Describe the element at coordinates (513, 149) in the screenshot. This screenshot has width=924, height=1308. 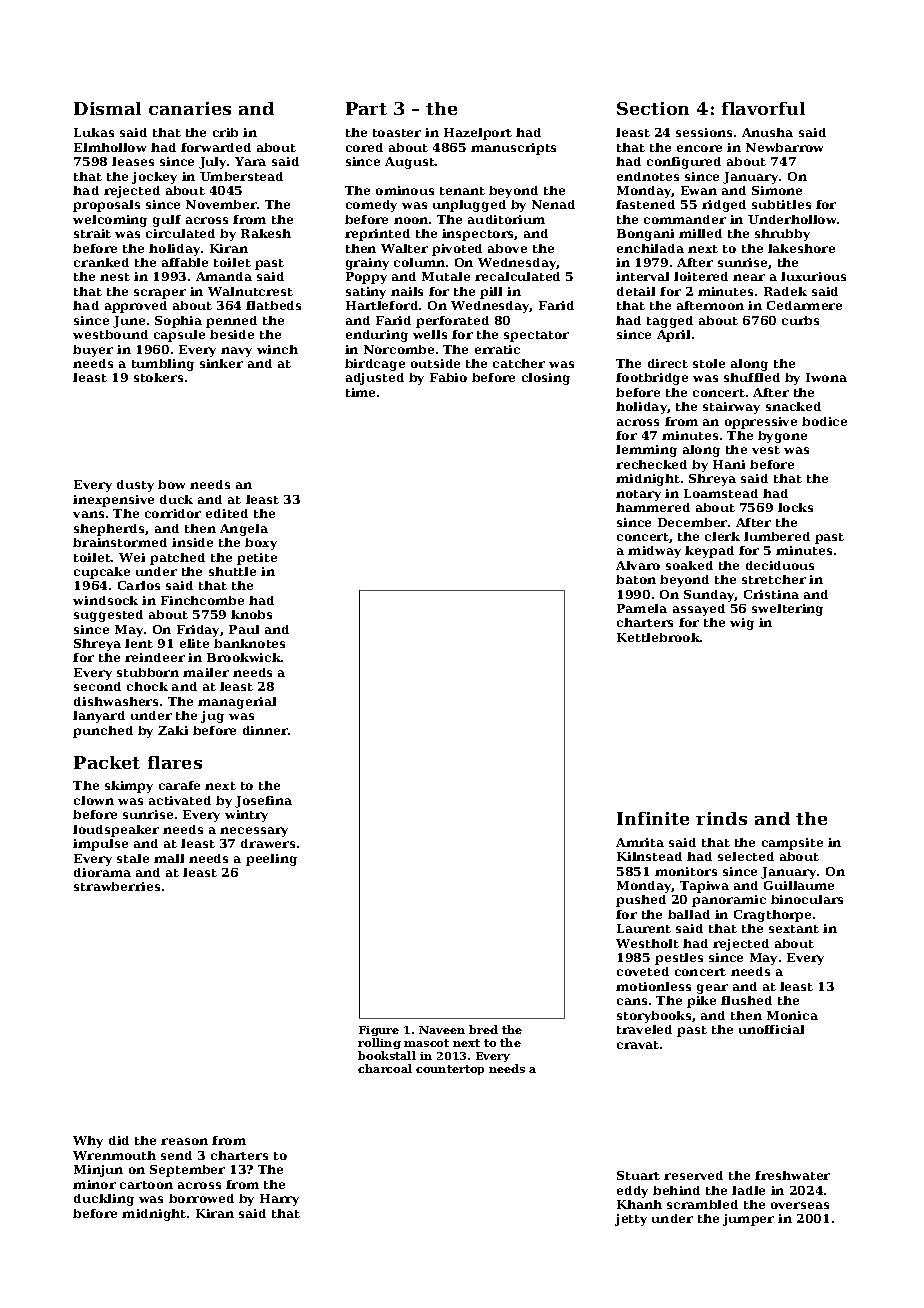
I see `manuscripts` at that location.
